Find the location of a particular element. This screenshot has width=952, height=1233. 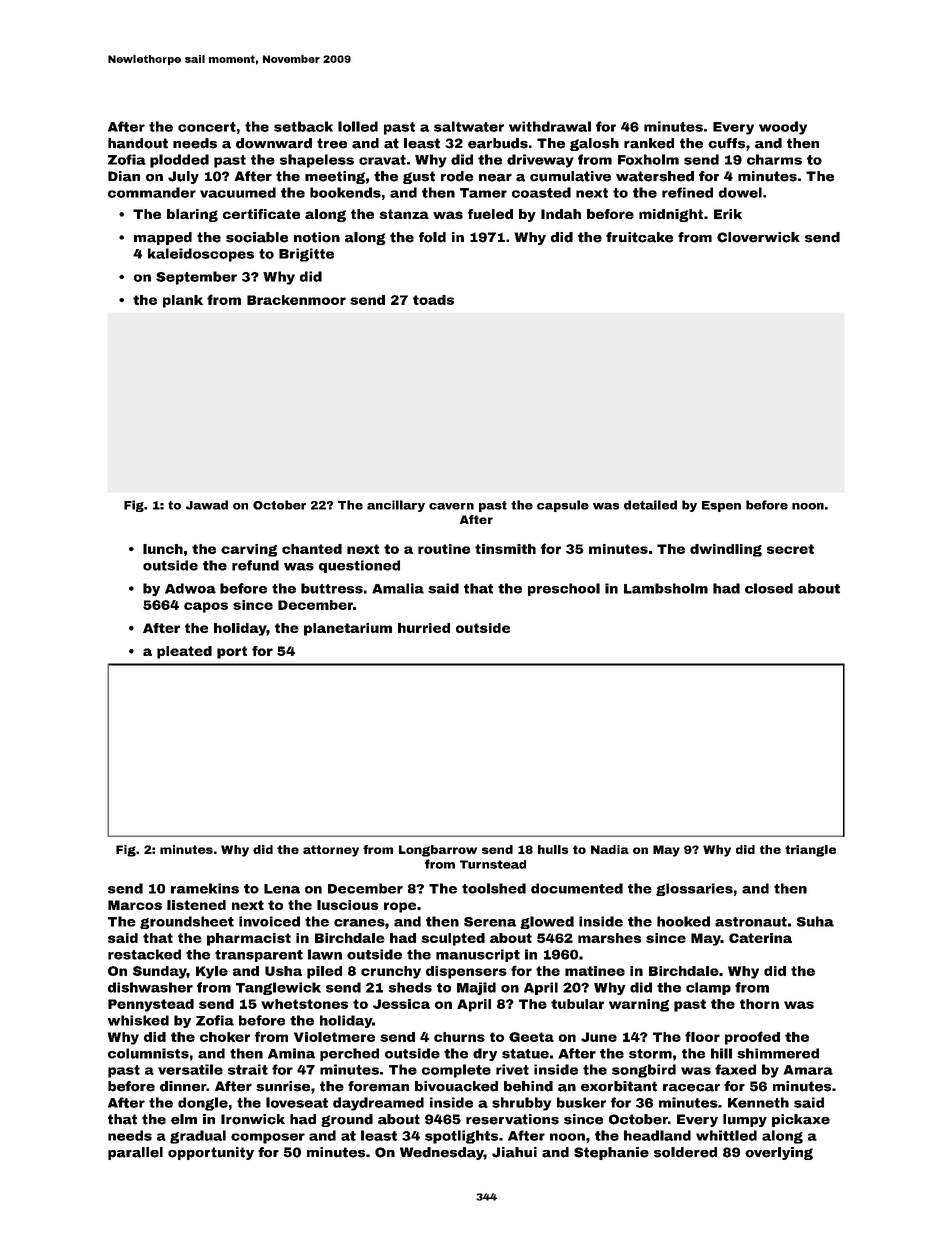

columnists is located at coordinates (148, 1053).
